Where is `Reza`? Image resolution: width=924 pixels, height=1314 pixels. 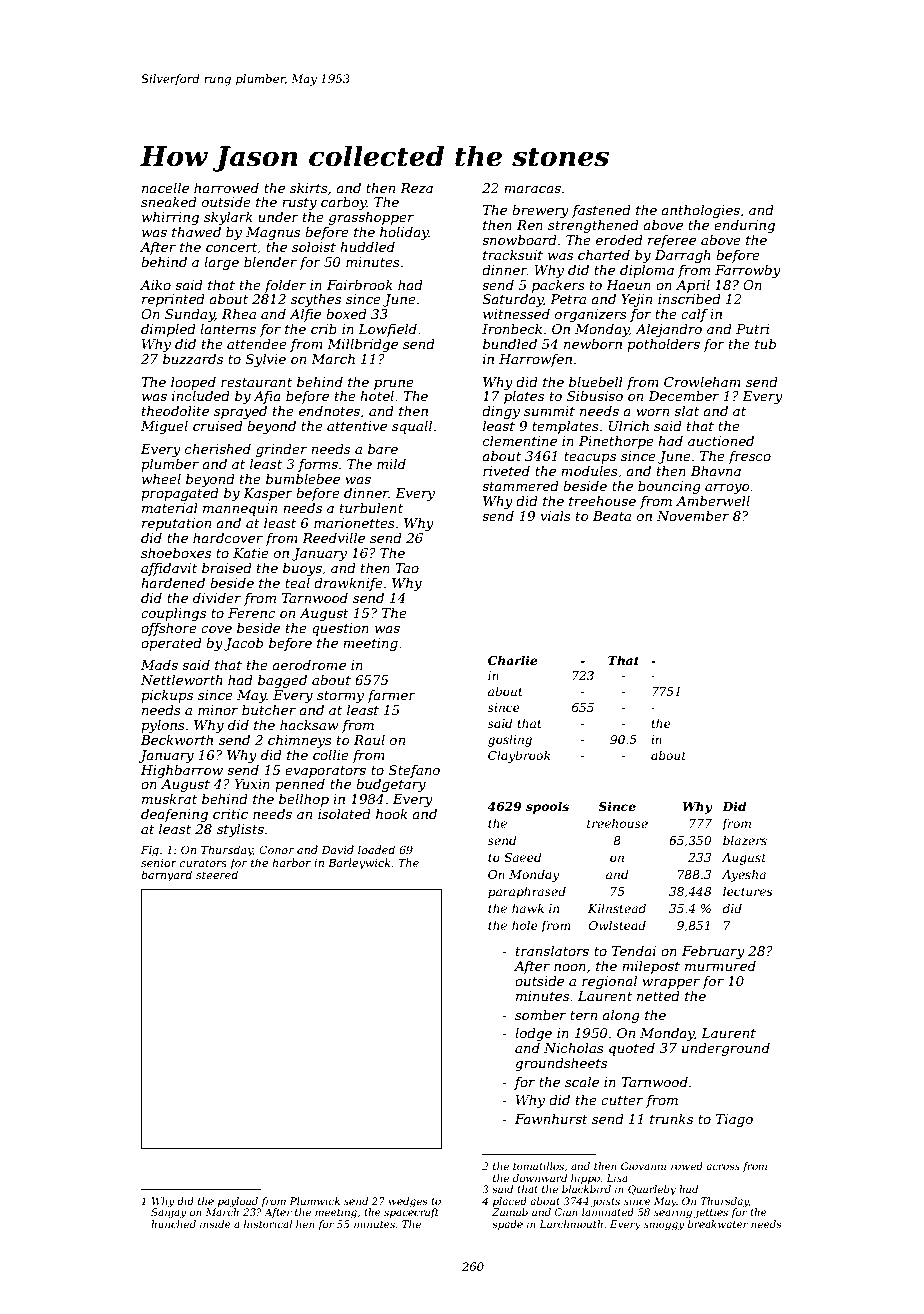 Reza is located at coordinates (416, 188).
